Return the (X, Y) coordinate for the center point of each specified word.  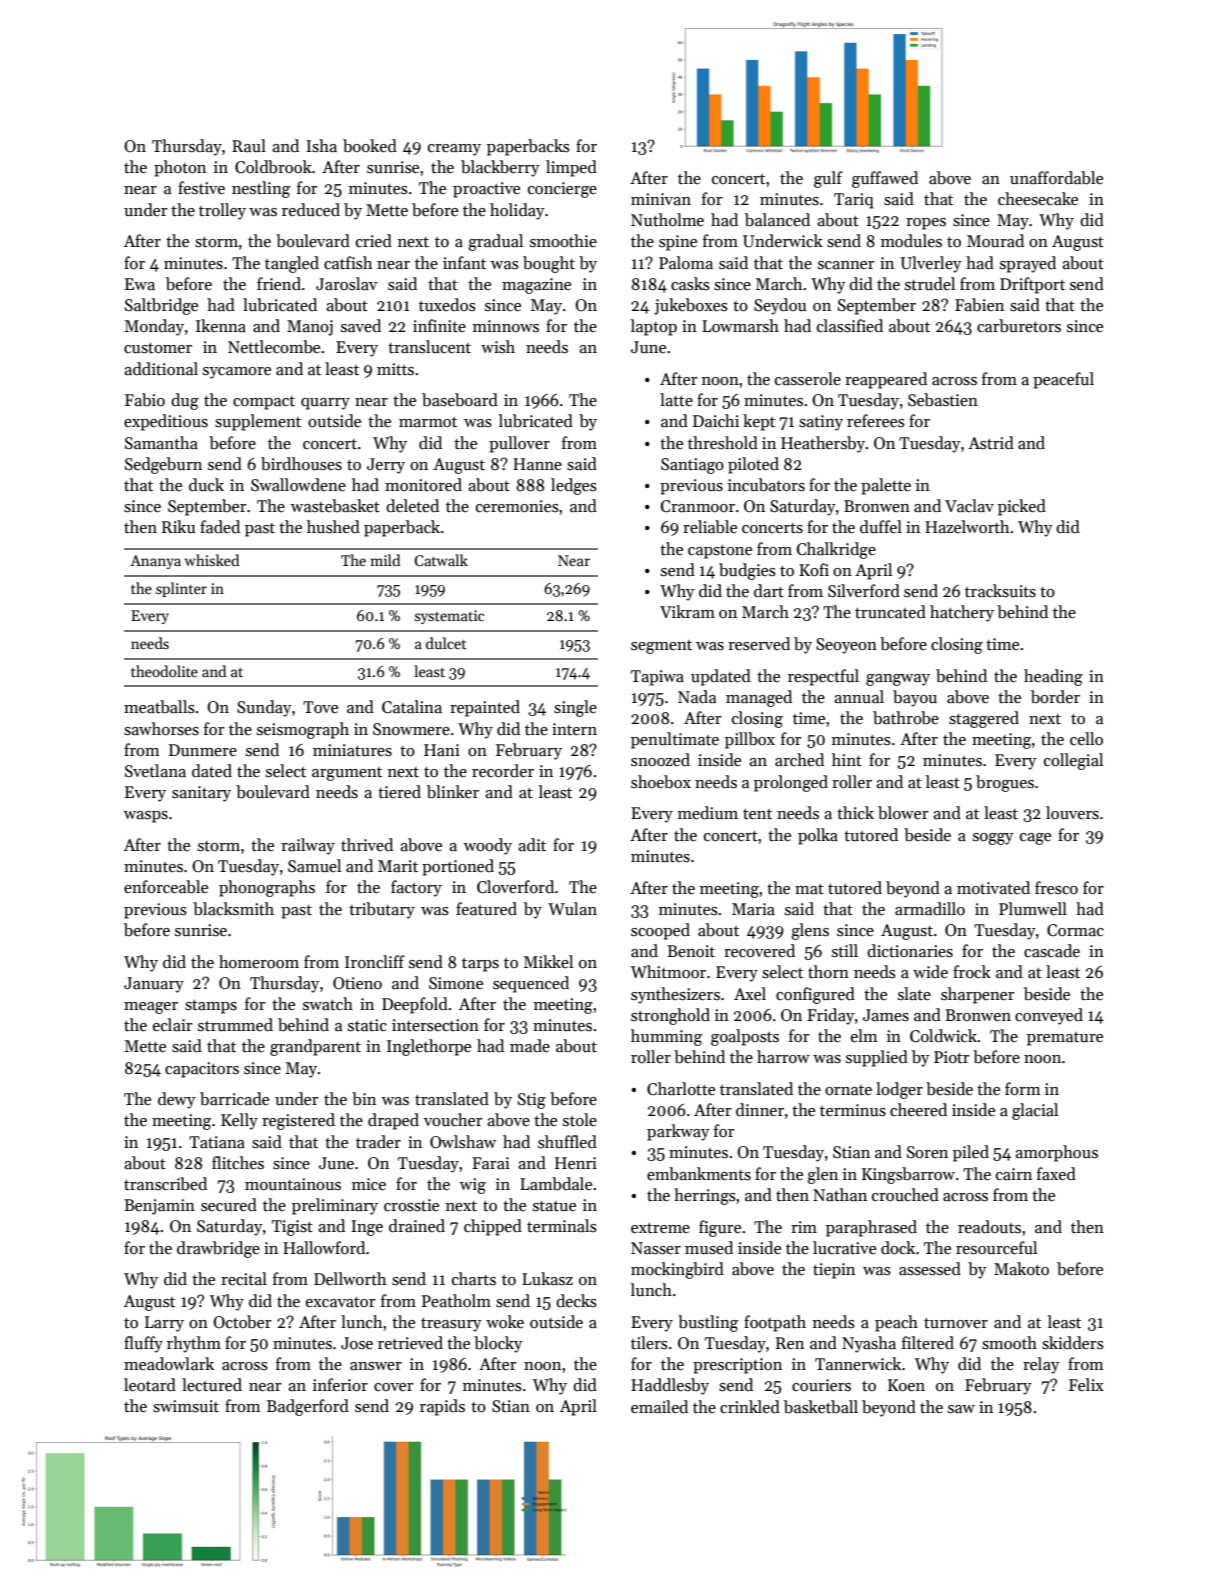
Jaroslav (347, 284)
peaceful (1063, 380)
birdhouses (301, 464)
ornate (848, 1090)
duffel (881, 527)
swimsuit (186, 1406)
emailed (659, 1407)
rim (804, 1227)
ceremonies (517, 506)
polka (818, 836)
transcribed (165, 1184)
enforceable (166, 887)
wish (498, 347)
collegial (1073, 761)
